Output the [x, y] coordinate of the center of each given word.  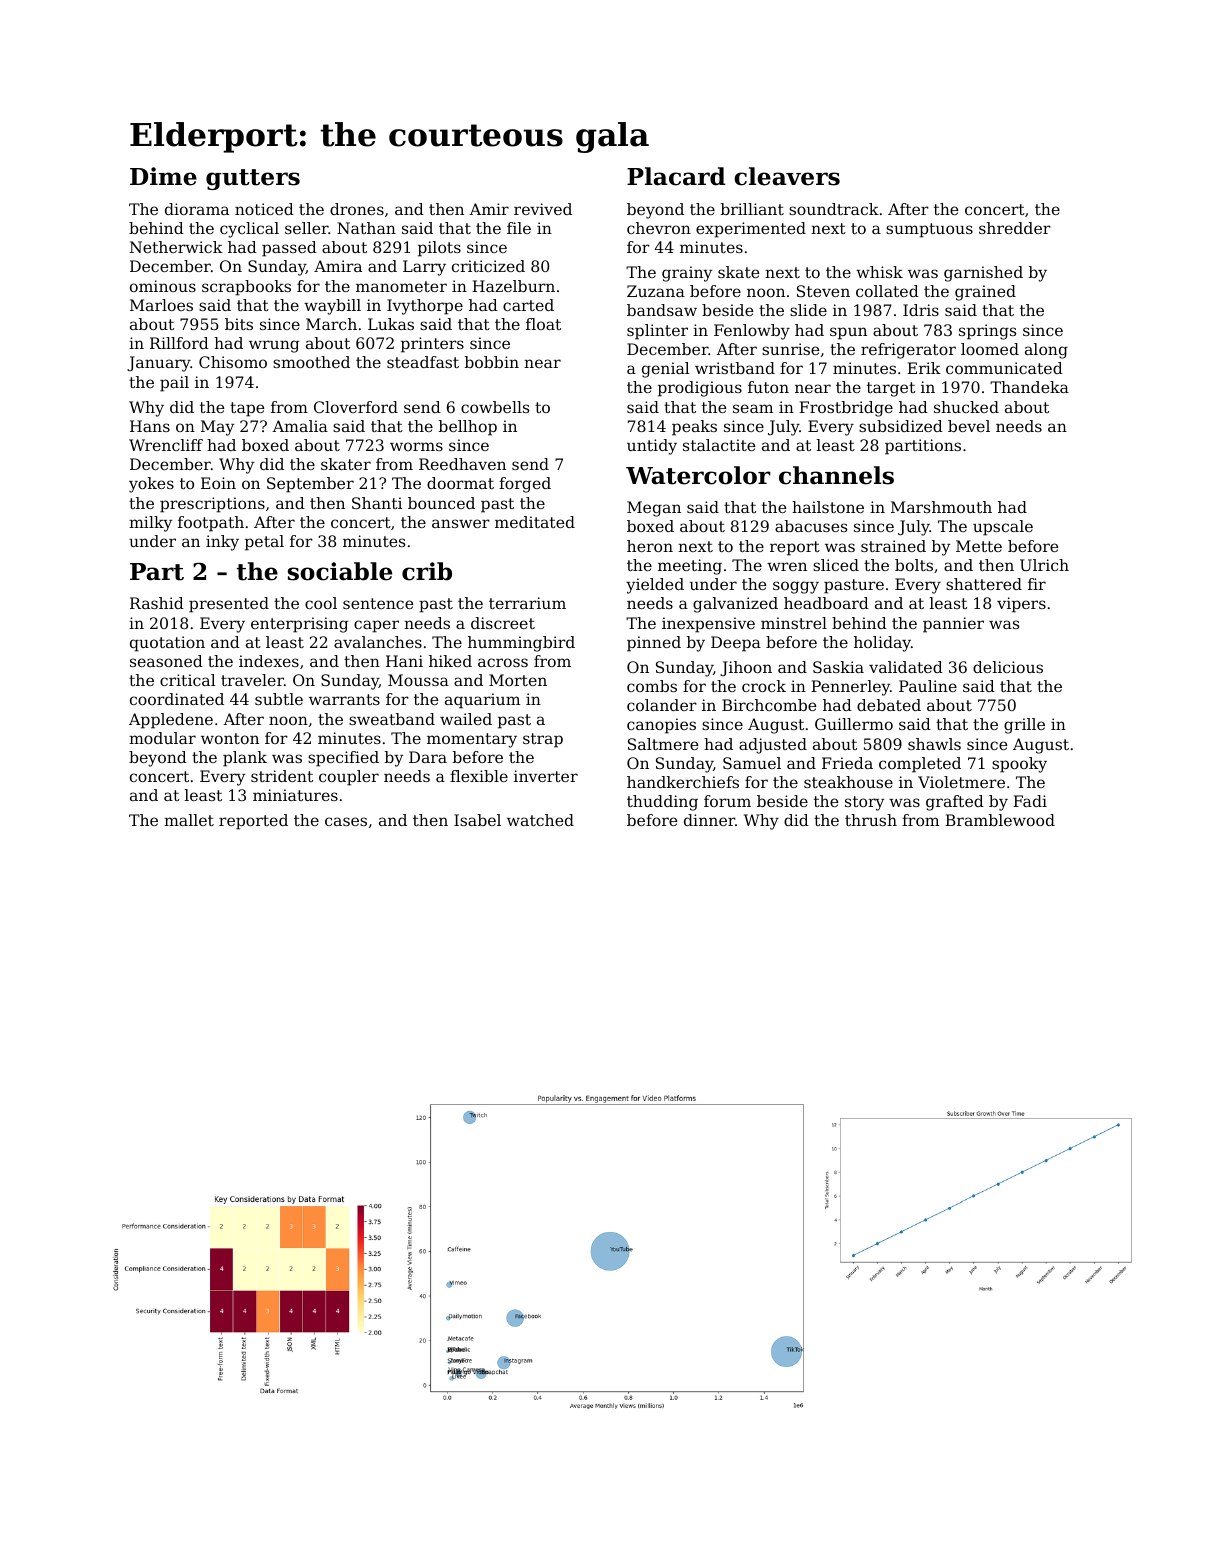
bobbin [492, 362]
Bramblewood [1000, 820]
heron [650, 546]
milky [150, 524]
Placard [676, 176]
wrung [274, 346]
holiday [882, 644]
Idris [921, 310]
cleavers [787, 176]
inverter [546, 776]
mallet [189, 820]
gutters [253, 179]
